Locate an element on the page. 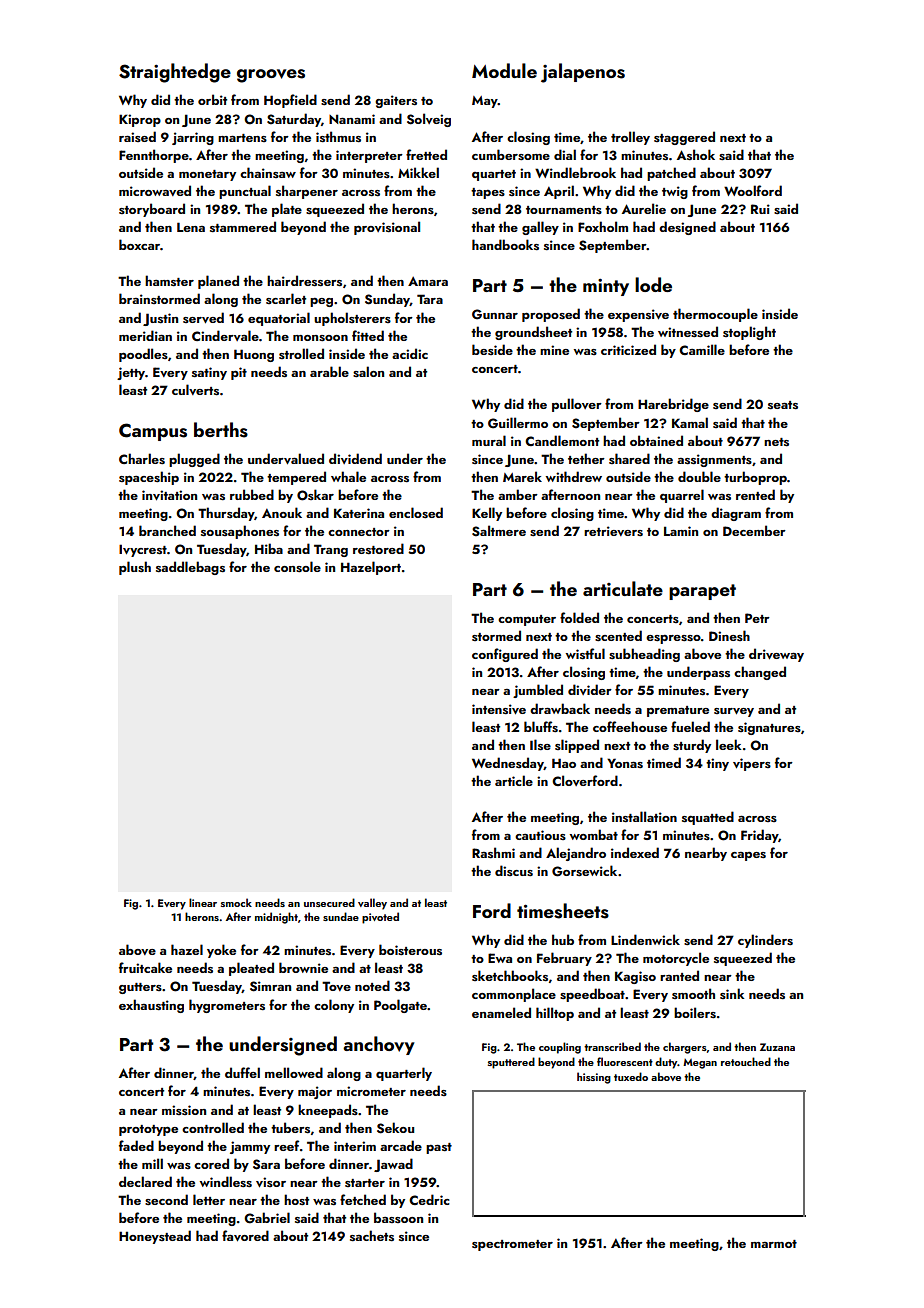  coffeehouse is located at coordinates (630, 727).
